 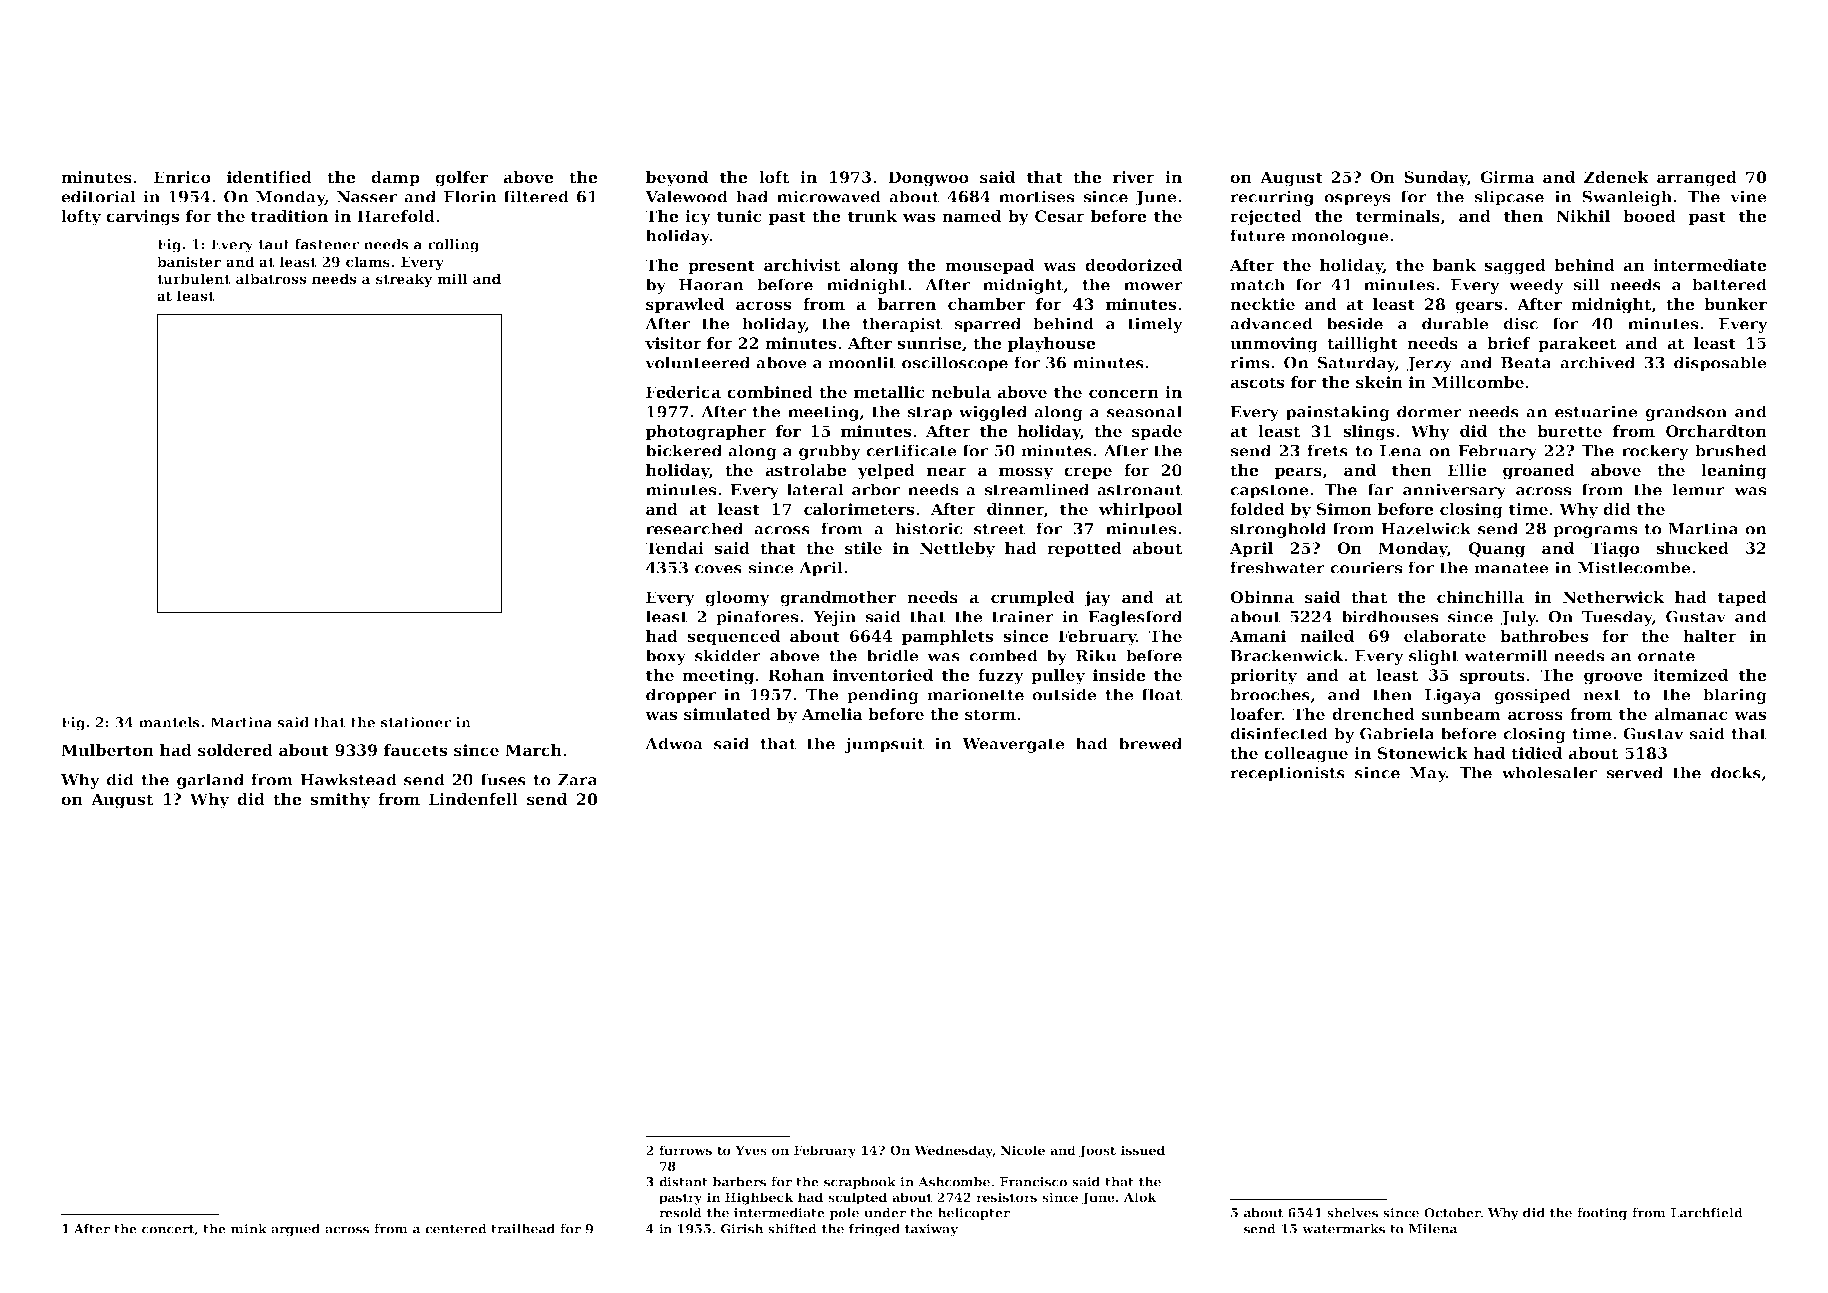 What do you see at coordinates (1084, 549) in the screenshot?
I see `repotted` at bounding box center [1084, 549].
